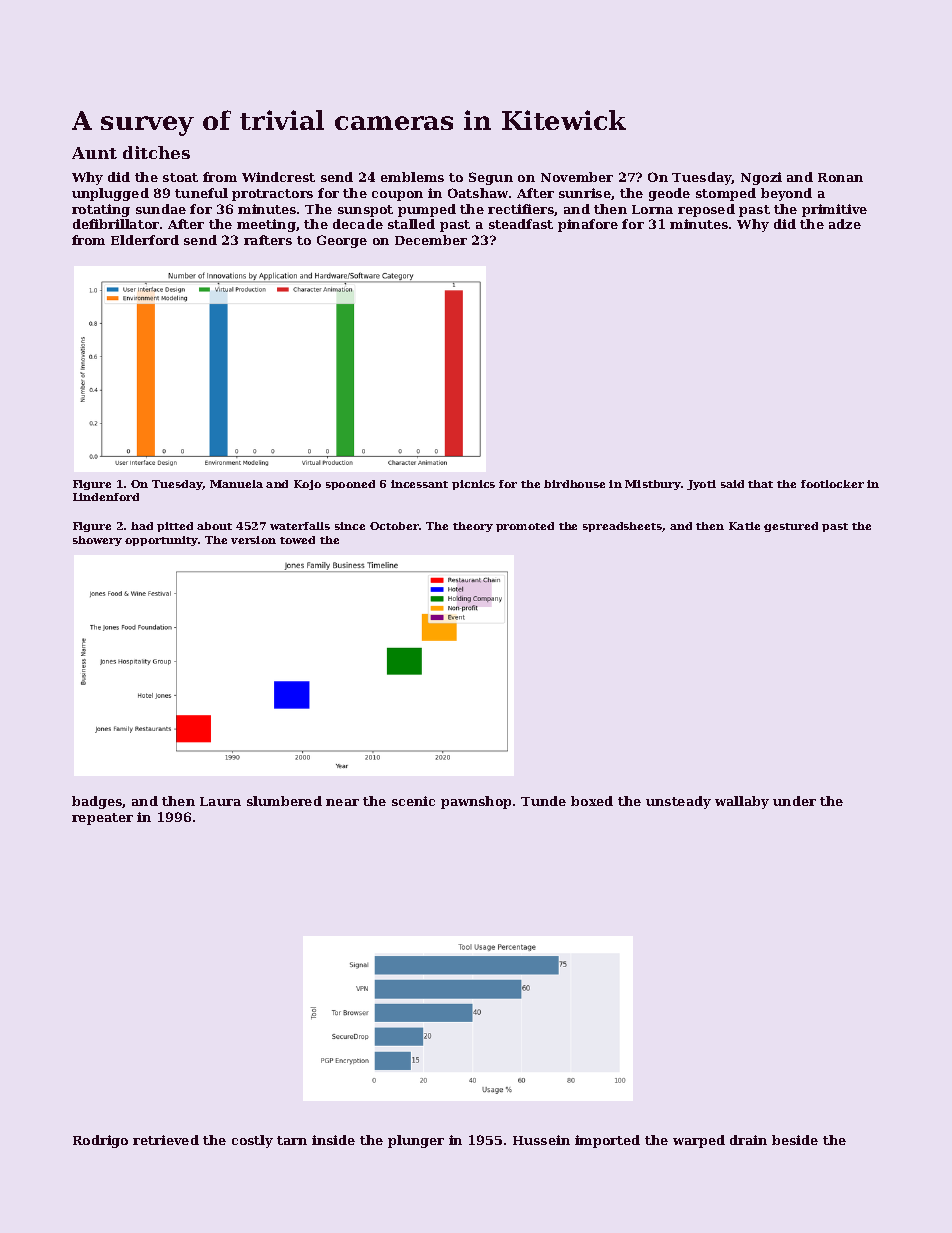 Image resolution: width=952 pixels, height=1233 pixels. Describe the element at coordinates (253, 540) in the screenshot. I see `version` at that location.
